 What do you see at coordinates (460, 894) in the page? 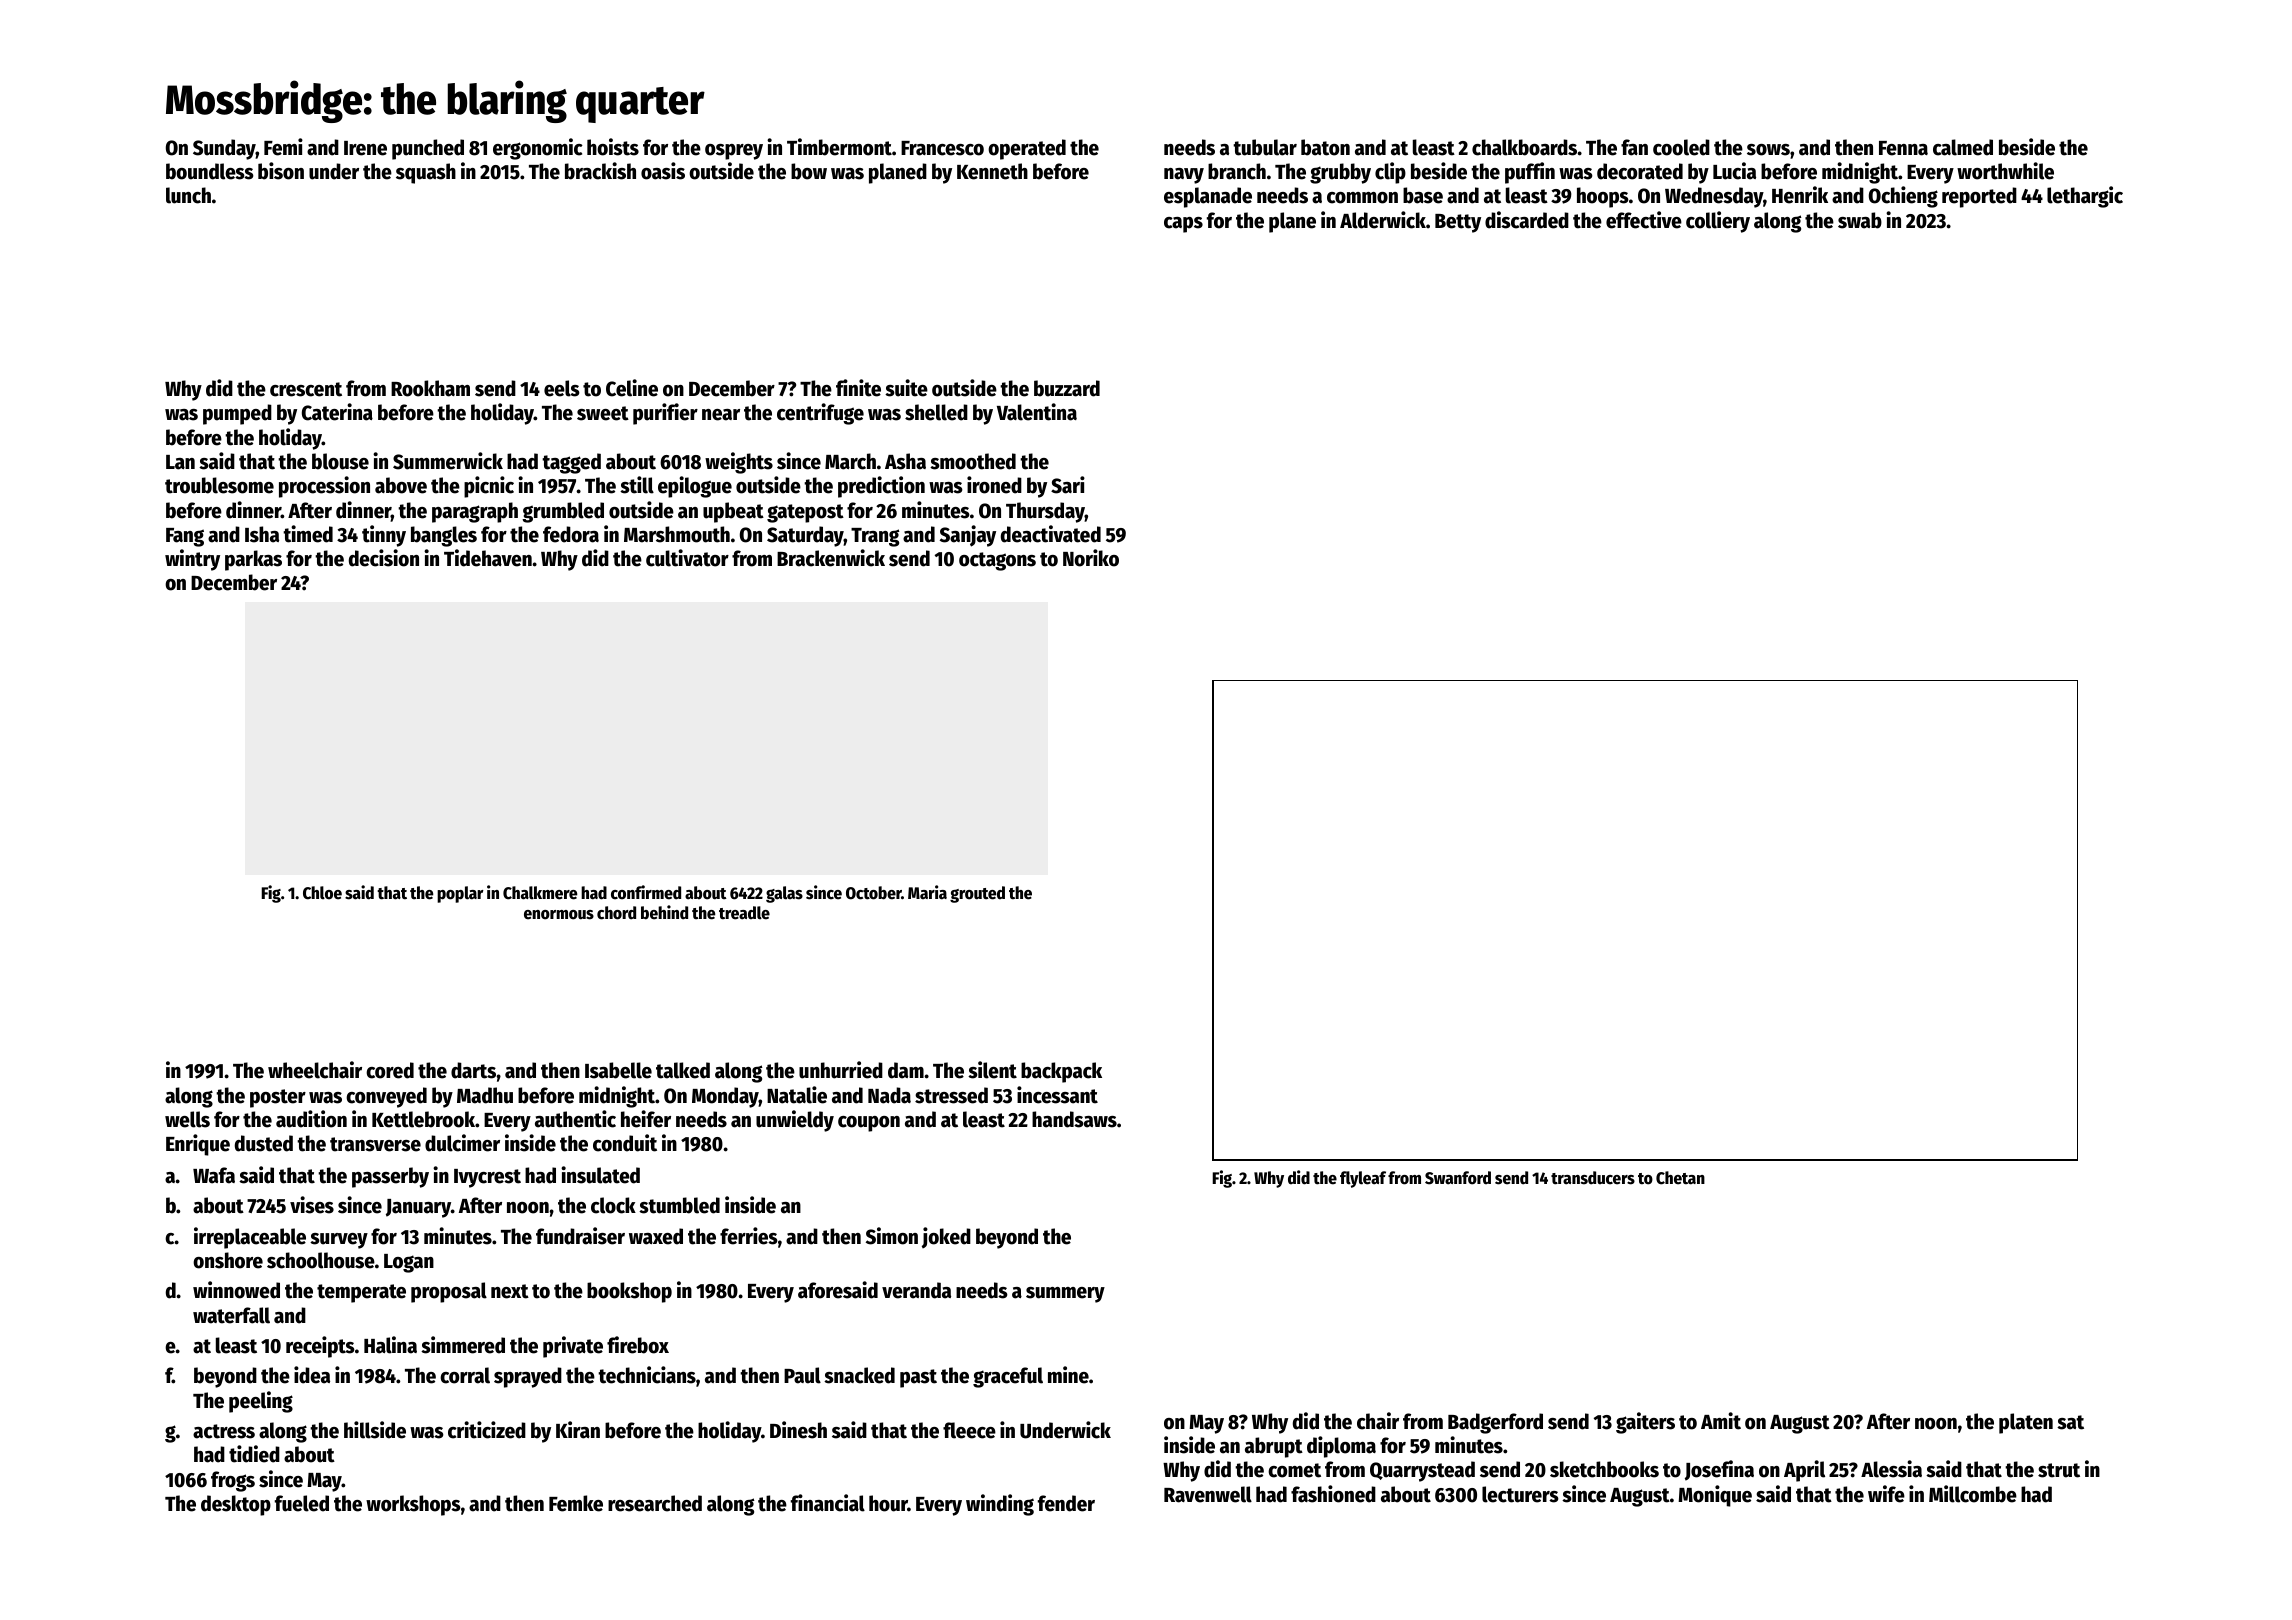
I see `poplar` at bounding box center [460, 894].
